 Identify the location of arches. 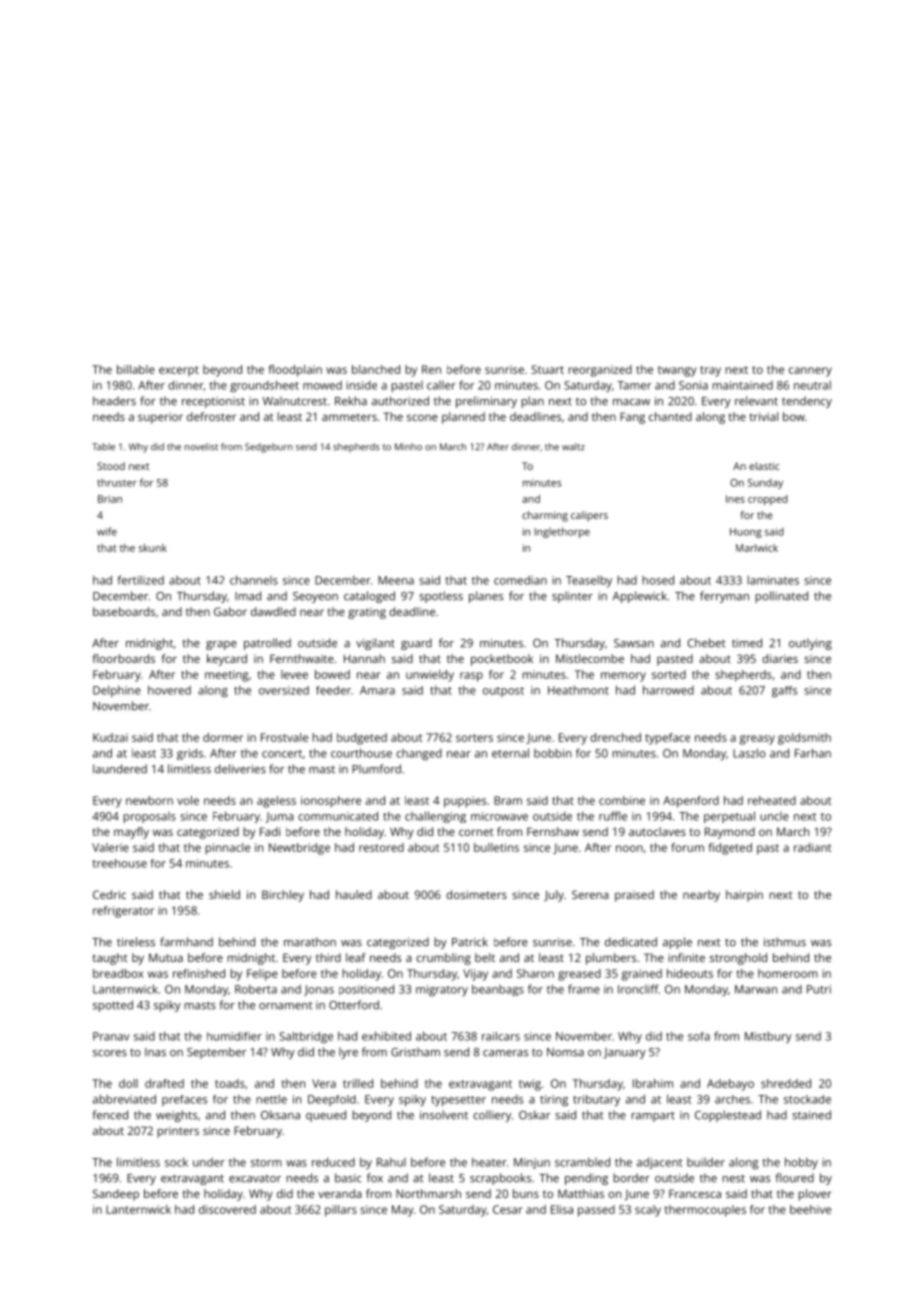
(732, 1099).
